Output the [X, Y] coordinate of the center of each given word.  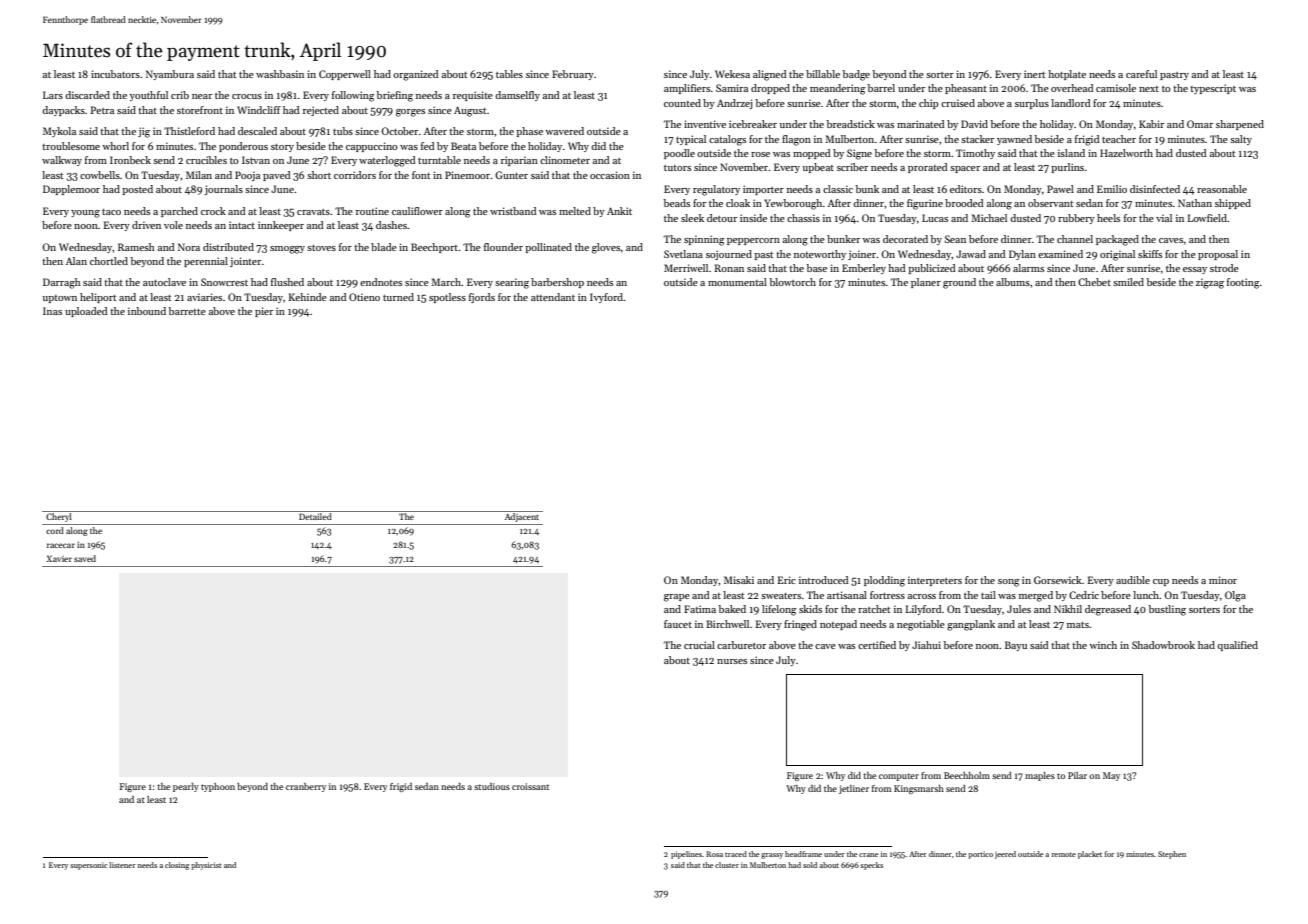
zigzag [1210, 283]
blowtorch [793, 282]
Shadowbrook [1163, 645]
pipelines [686, 855]
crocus [247, 96]
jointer [245, 262]
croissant [530, 786]
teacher [1119, 139]
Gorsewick [1058, 580]
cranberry [306, 787]
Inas [52, 311]
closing [177, 866]
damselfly [517, 96]
